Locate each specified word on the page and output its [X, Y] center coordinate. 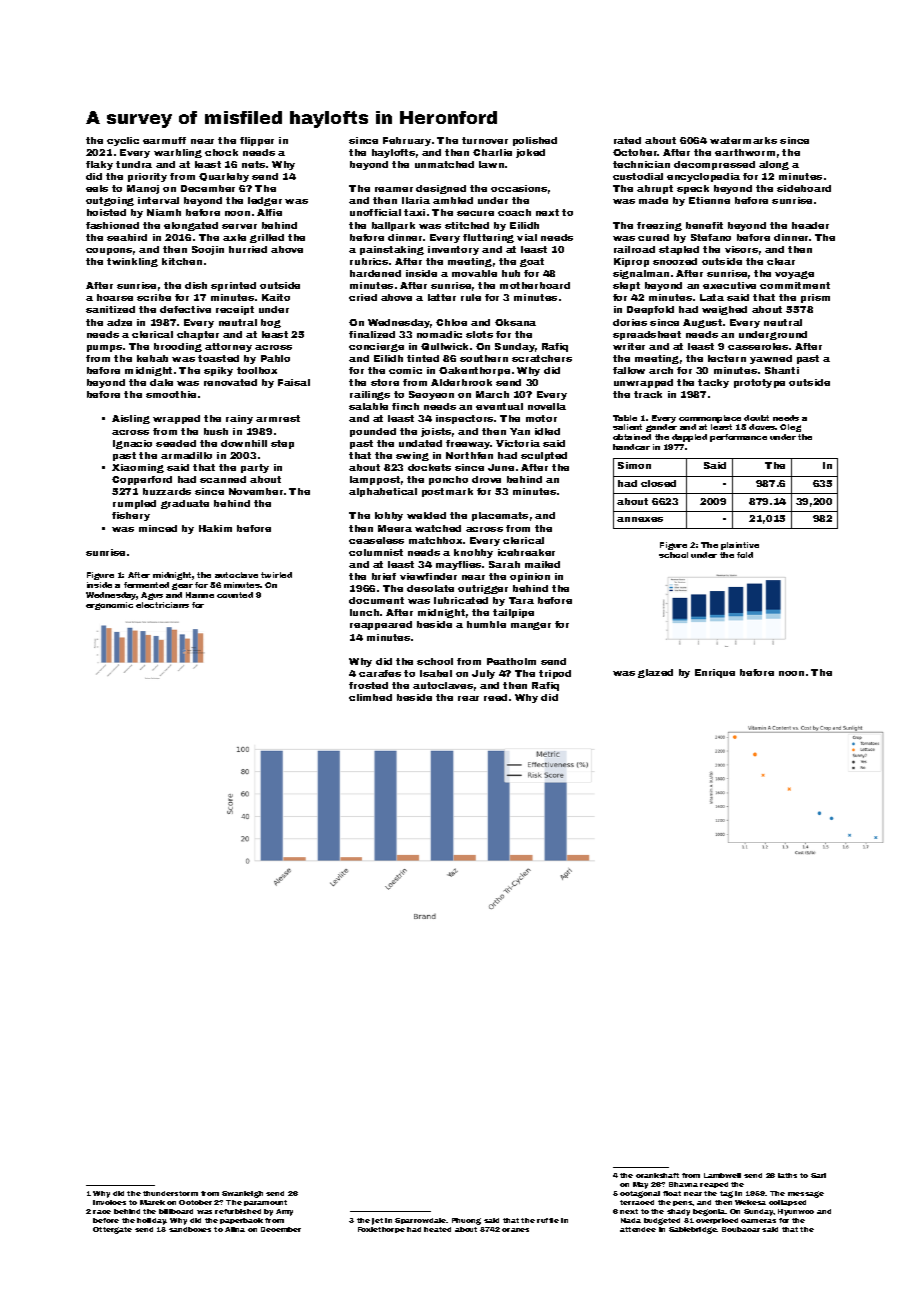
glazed [655, 673]
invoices [109, 1202]
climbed [370, 697]
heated [437, 1229]
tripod [555, 674]
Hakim [215, 528]
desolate [430, 588]
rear [468, 698]
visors [741, 249]
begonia [709, 1212]
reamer [394, 189]
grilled [267, 238]
